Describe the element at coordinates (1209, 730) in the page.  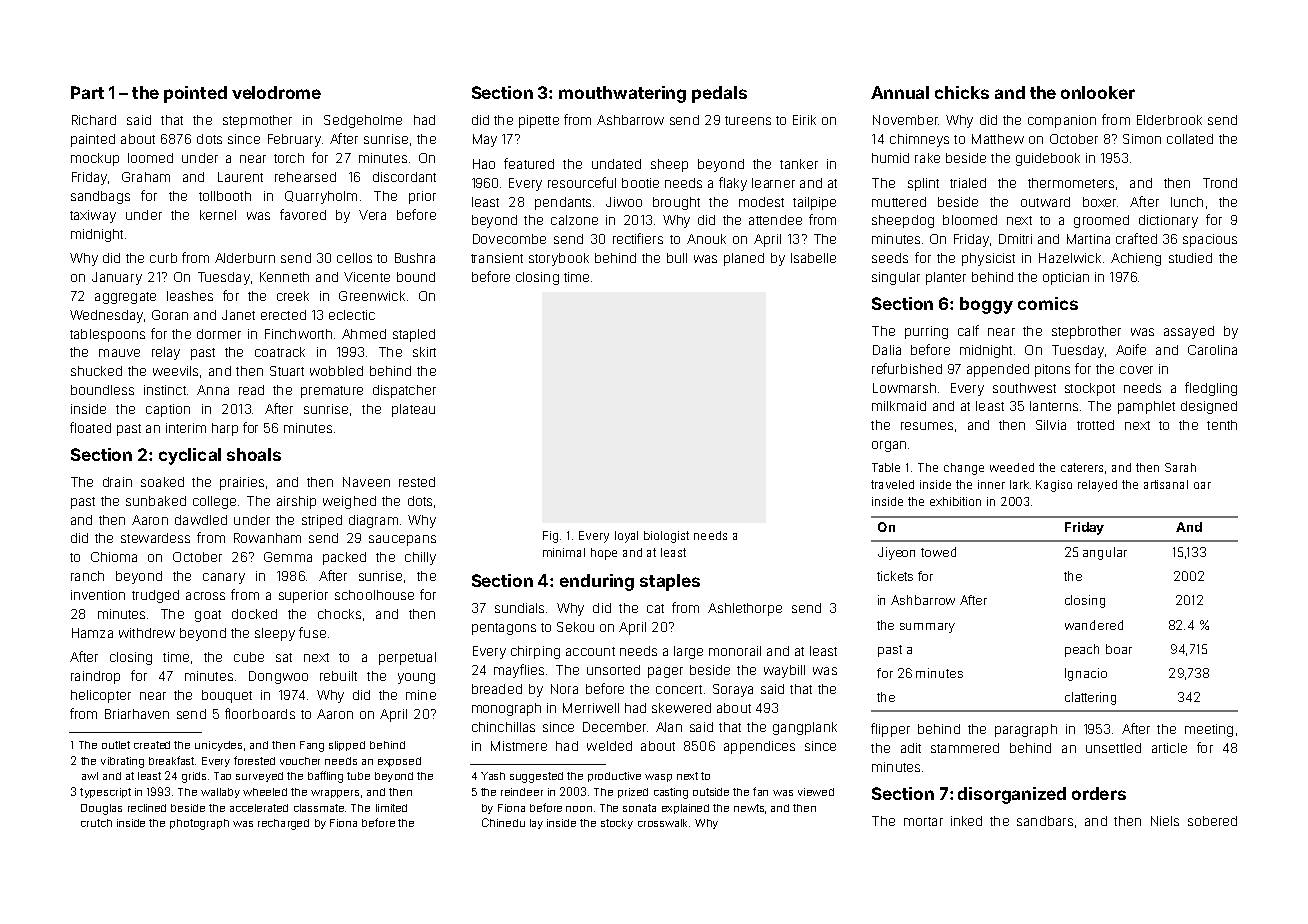
I see `meeting` at that location.
